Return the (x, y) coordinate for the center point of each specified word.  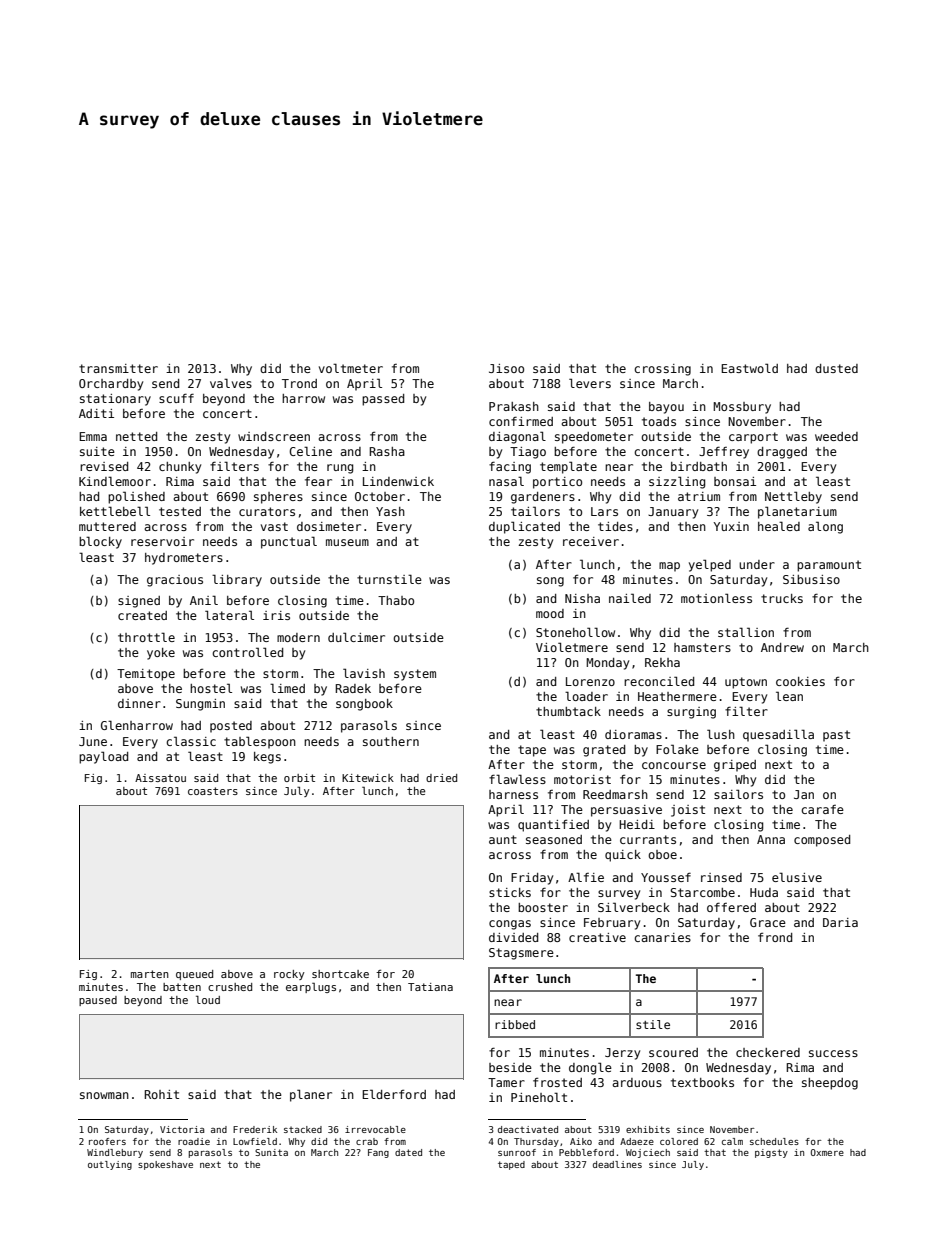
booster (543, 907)
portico (557, 483)
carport (753, 438)
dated (408, 1152)
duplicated (524, 527)
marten (150, 974)
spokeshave (165, 1165)
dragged (782, 453)
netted (136, 436)
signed (139, 602)
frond (775, 937)
